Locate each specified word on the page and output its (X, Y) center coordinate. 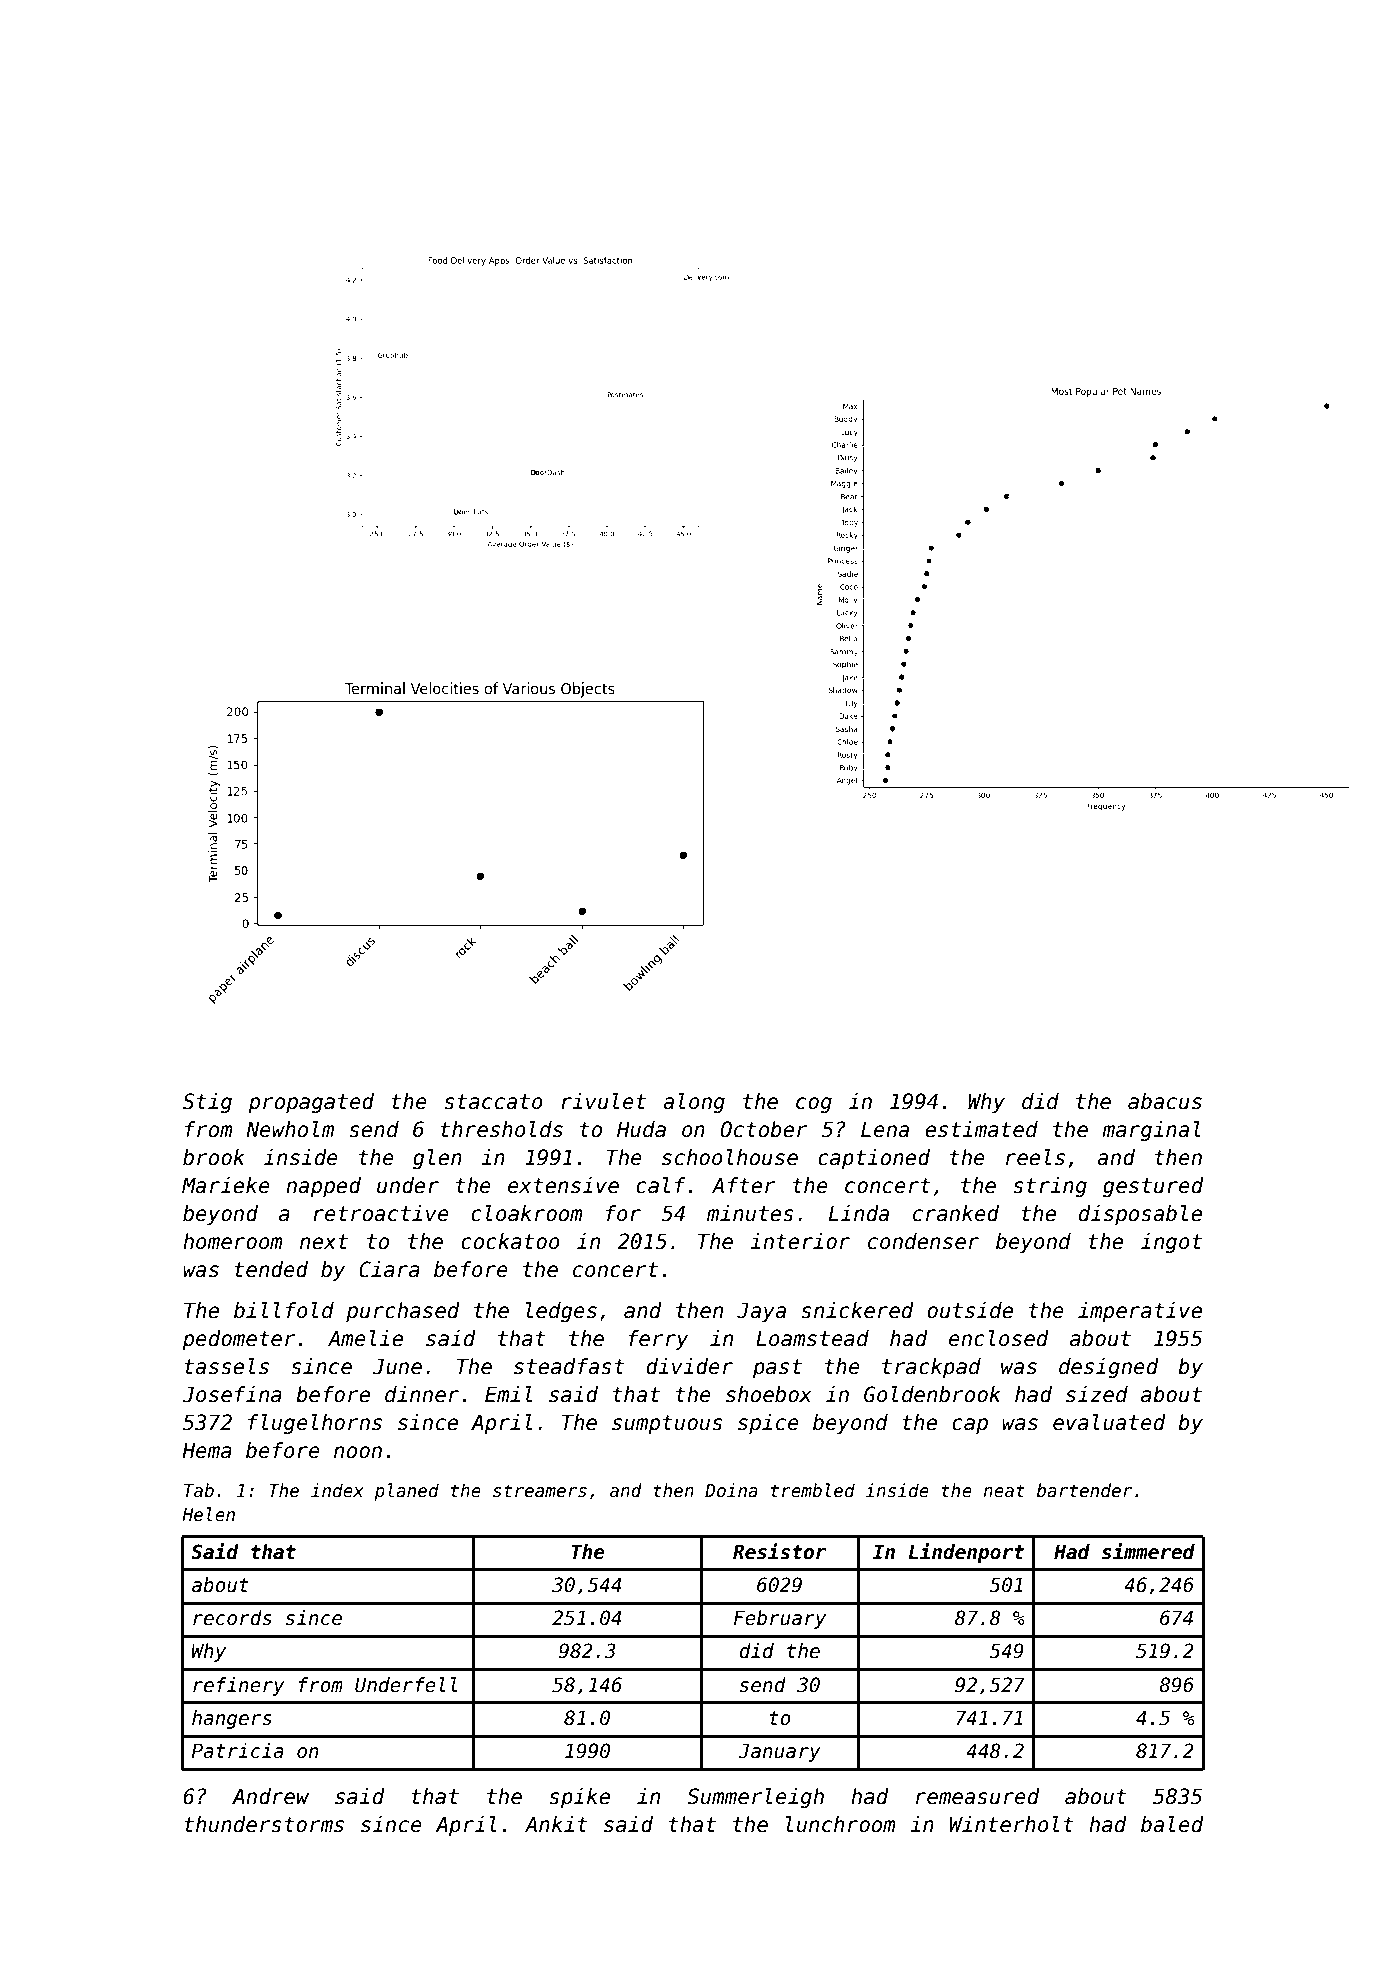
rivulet (603, 1101)
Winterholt (1012, 1824)
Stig (207, 1103)
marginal (1151, 1131)
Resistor (779, 1551)
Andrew (270, 1796)
